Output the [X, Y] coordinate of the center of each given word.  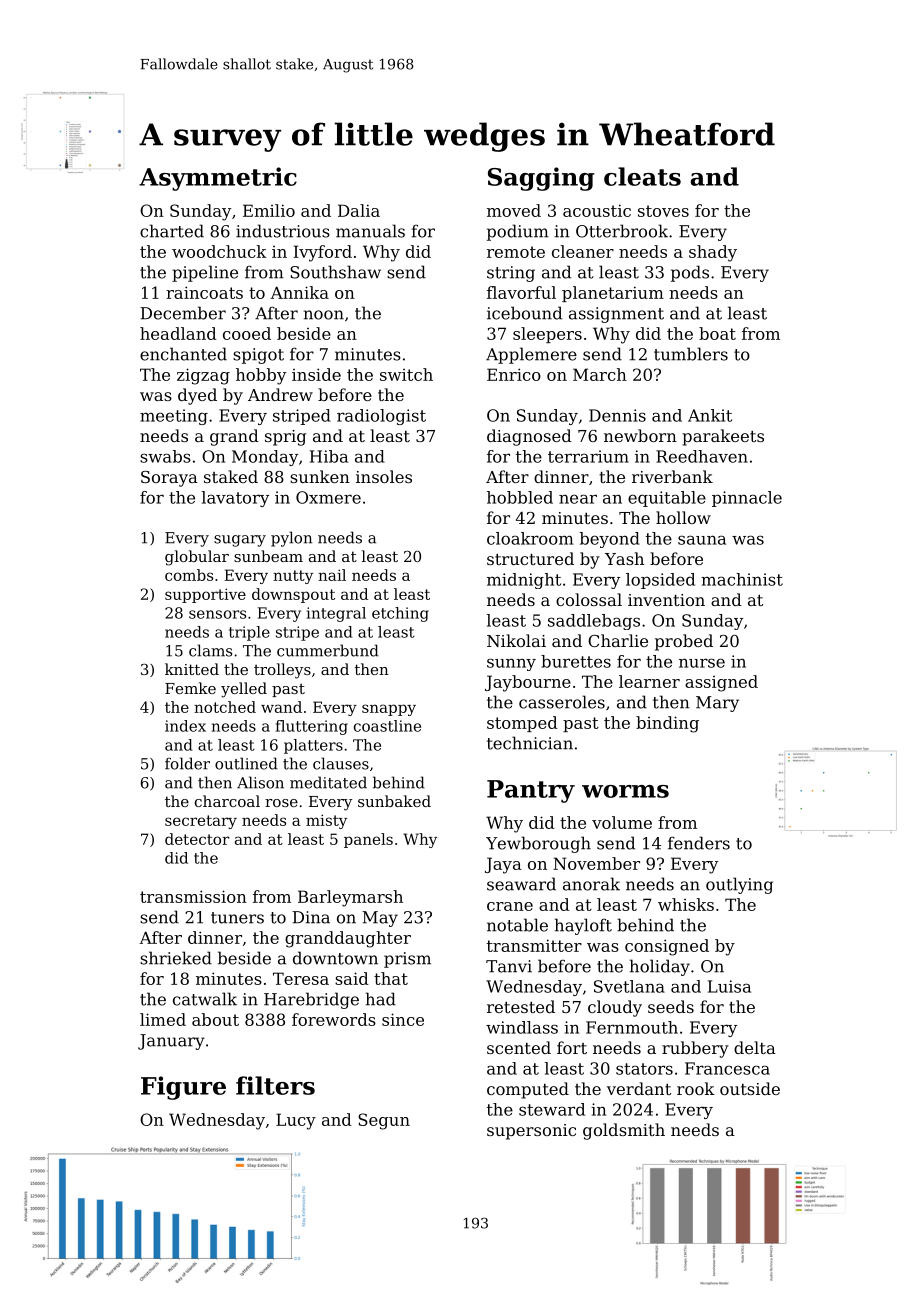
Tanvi [509, 966]
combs [189, 575]
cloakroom [530, 538]
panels [368, 840]
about [215, 1019]
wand [281, 707]
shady [713, 253]
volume [622, 822]
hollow [683, 517]
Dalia [359, 210]
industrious [283, 231]
